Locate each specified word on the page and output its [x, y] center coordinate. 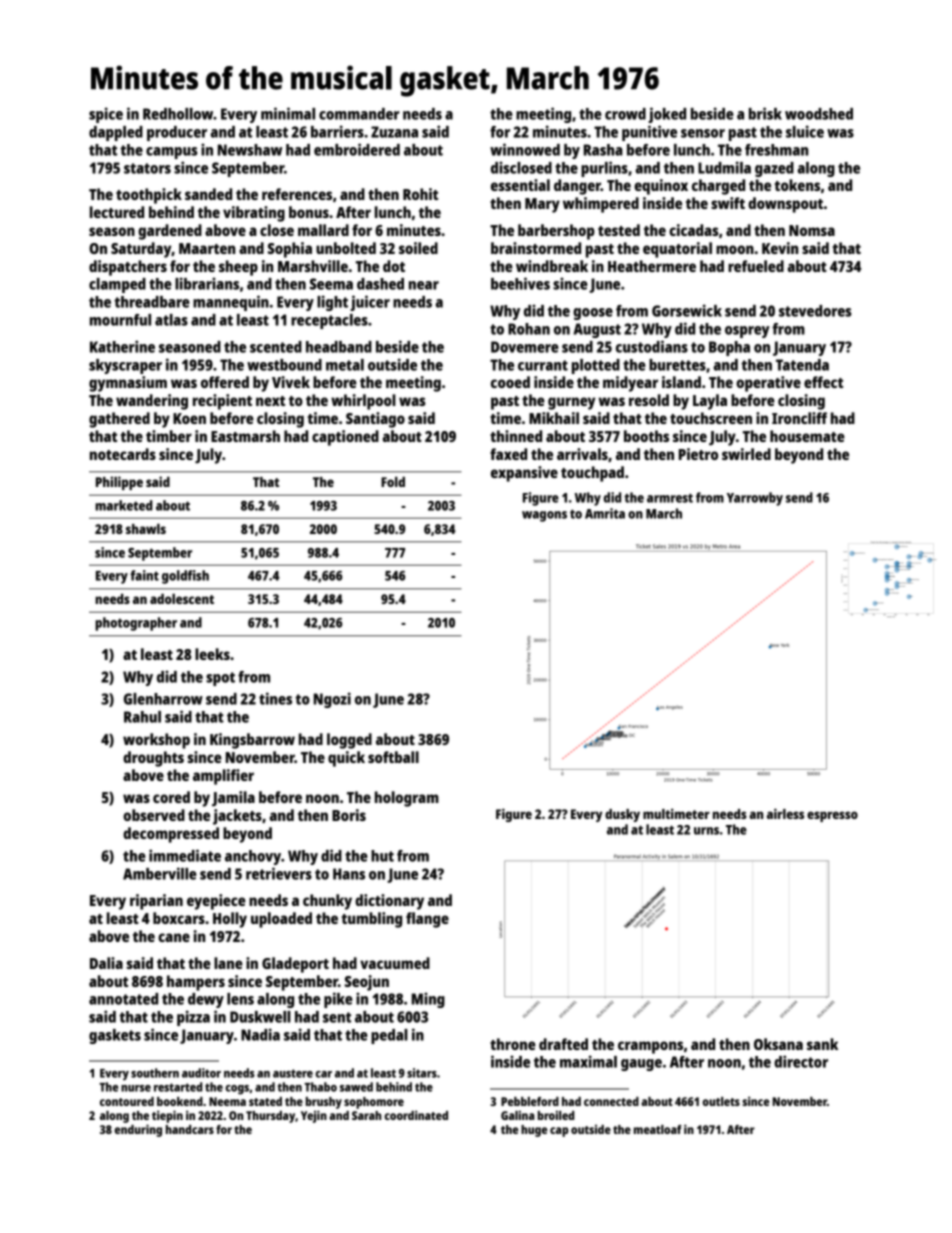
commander [359, 114]
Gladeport [295, 965]
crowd [625, 114]
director [801, 1061]
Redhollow [178, 114]
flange [427, 920]
